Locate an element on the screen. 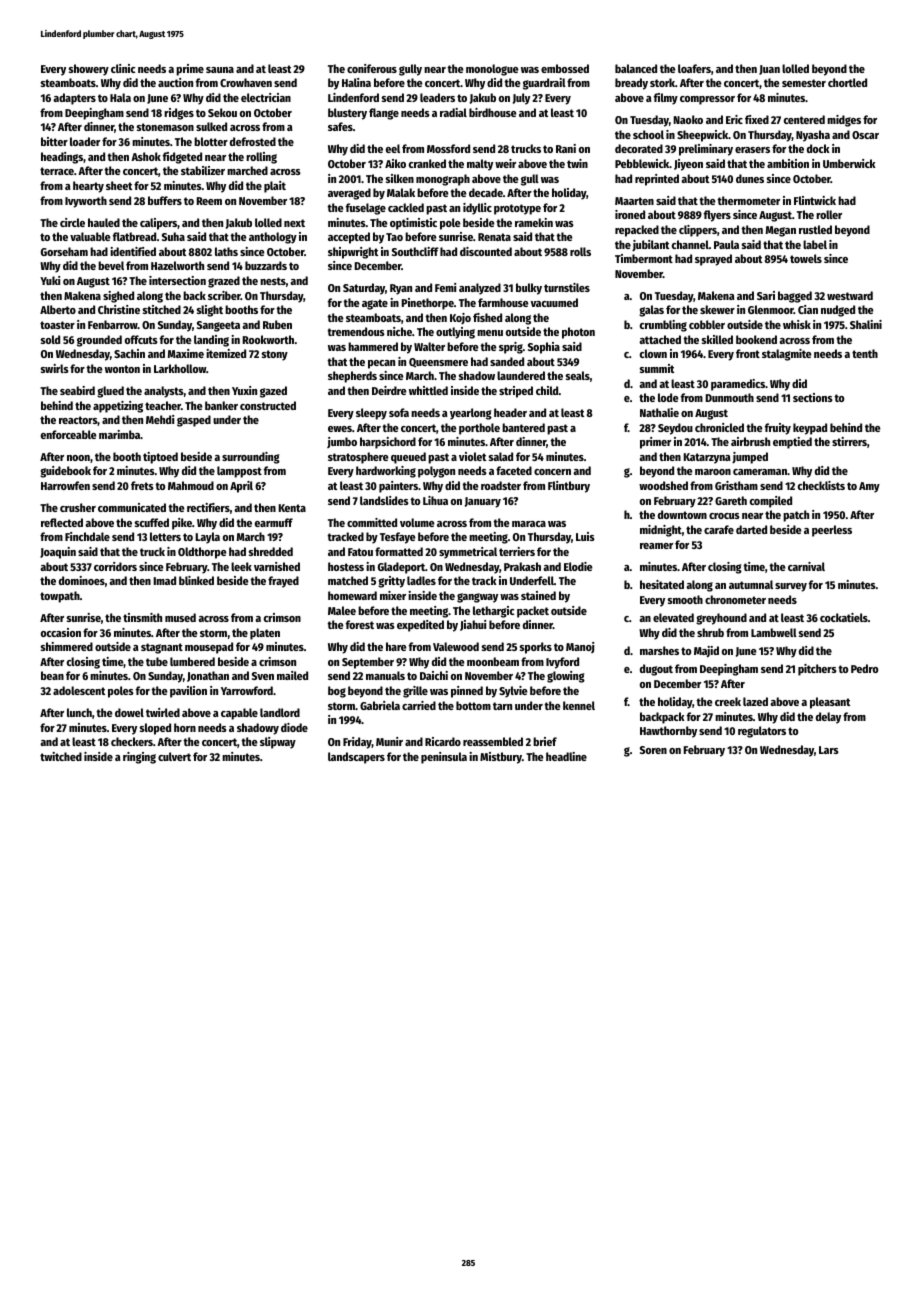  pinned is located at coordinates (467, 692).
